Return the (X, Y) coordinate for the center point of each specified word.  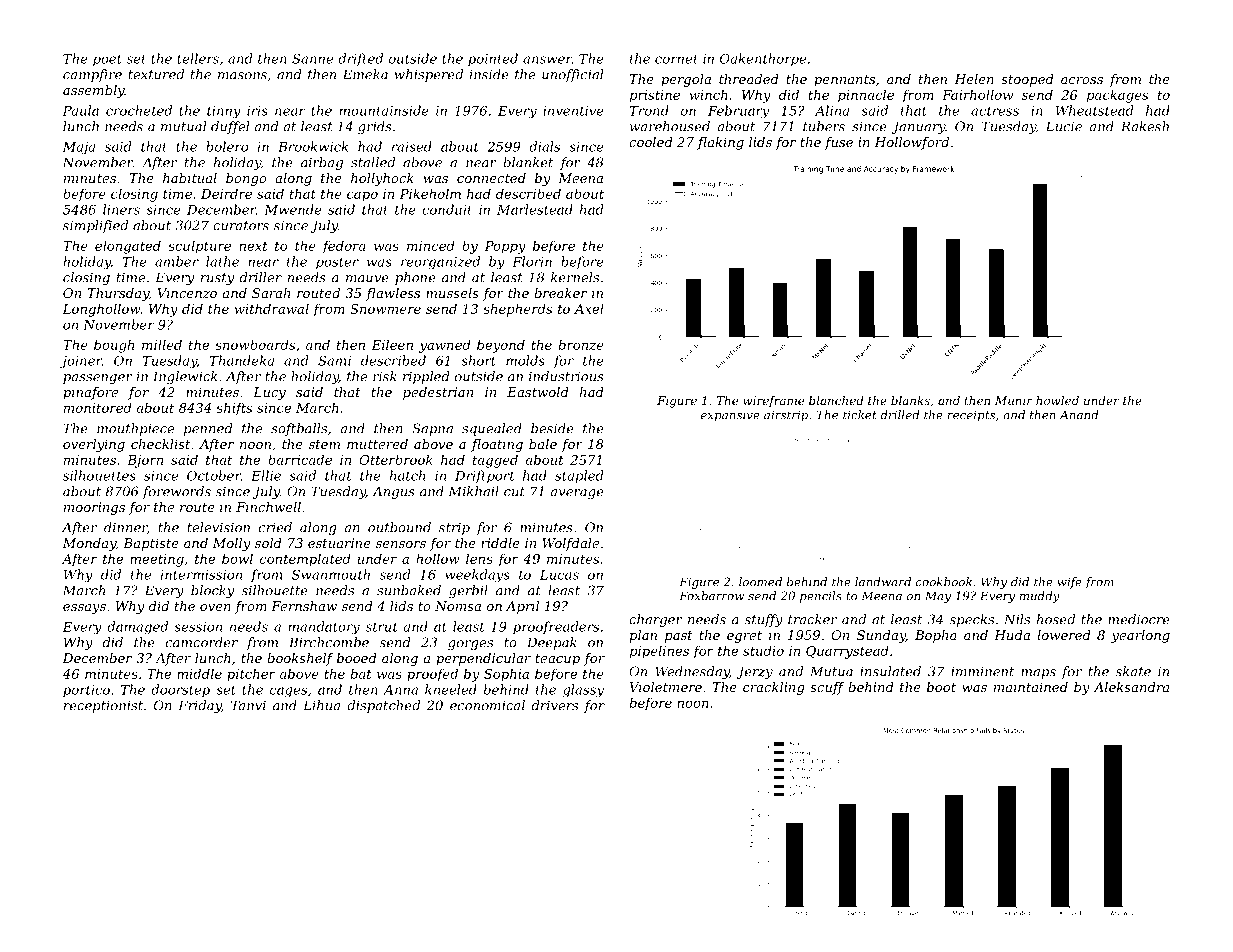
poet (107, 60)
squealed (492, 429)
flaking (720, 143)
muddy (1039, 597)
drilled (900, 415)
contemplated (305, 560)
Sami (334, 360)
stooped (1027, 80)
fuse (839, 143)
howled (1057, 400)
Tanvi (248, 705)
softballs (299, 429)
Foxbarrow (712, 596)
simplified (95, 226)
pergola (686, 80)
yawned (444, 346)
